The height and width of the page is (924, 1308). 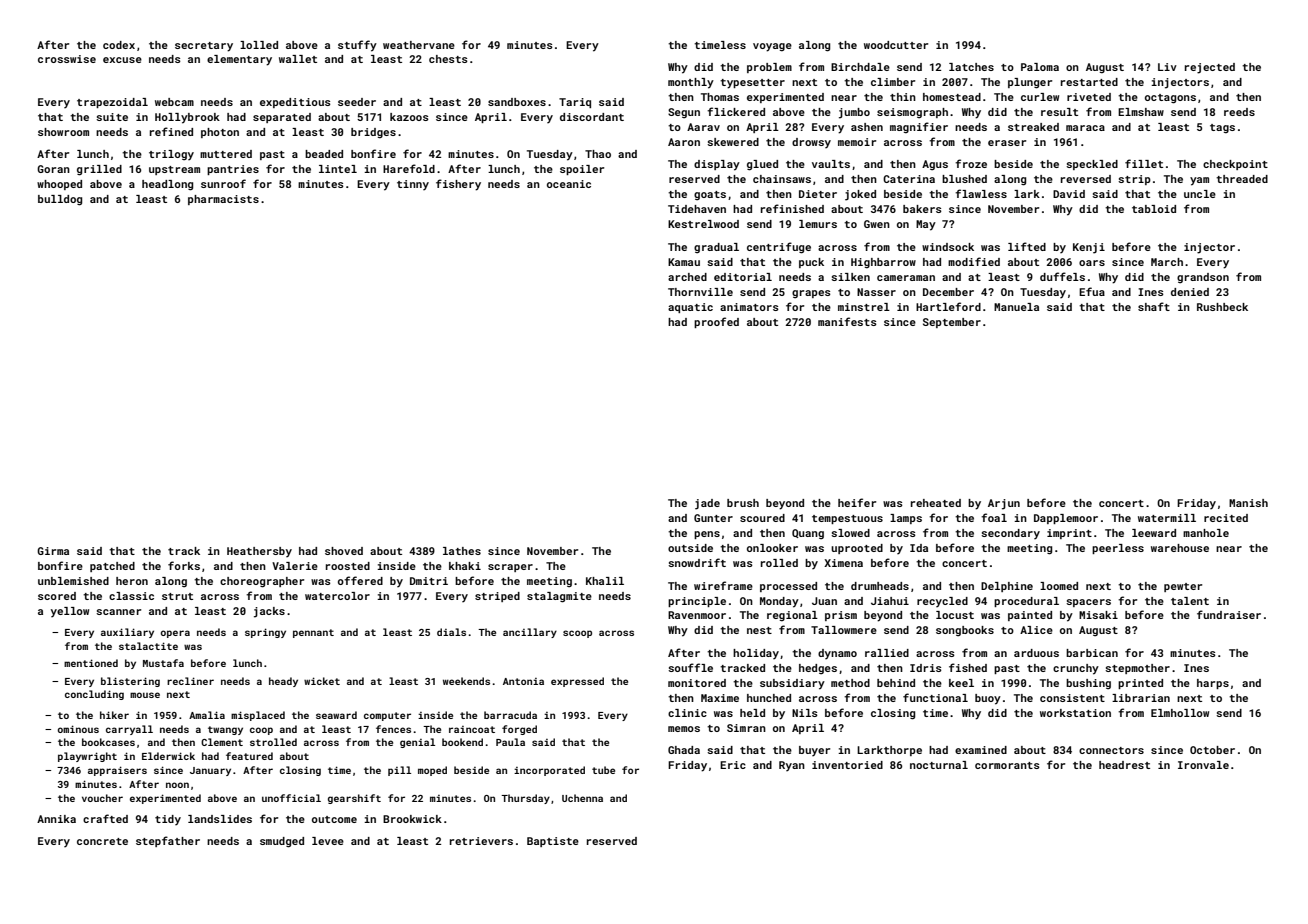 What do you see at coordinates (582, 798) in the page?
I see `Uchenna` at bounding box center [582, 798].
